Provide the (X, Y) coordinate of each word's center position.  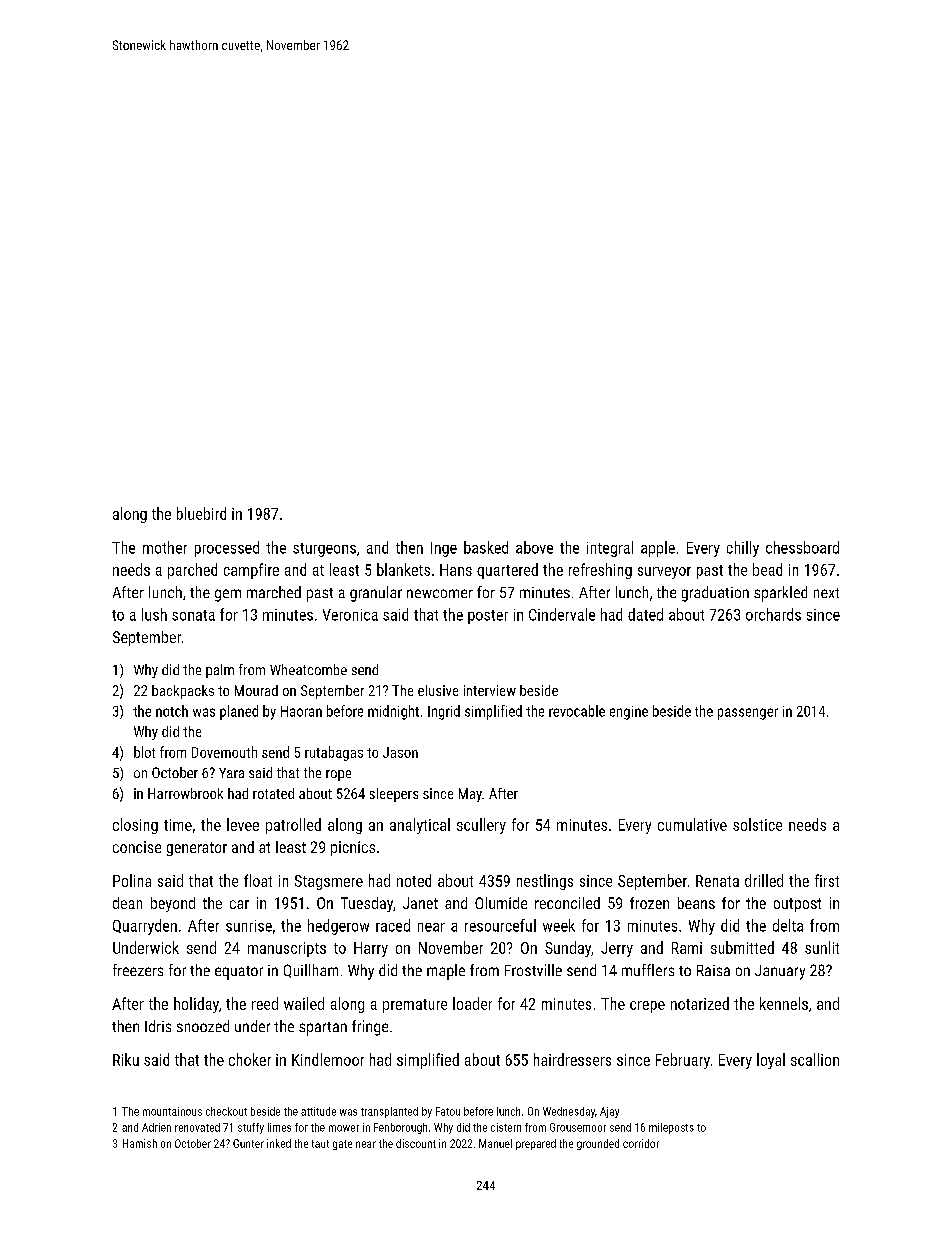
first (827, 880)
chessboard (802, 547)
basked (486, 547)
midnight (393, 712)
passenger (748, 714)
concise (137, 847)
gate (342, 1145)
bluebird (201, 513)
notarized (700, 1003)
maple (446, 972)
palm (220, 671)
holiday (196, 1005)
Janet (420, 903)
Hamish (140, 1143)
